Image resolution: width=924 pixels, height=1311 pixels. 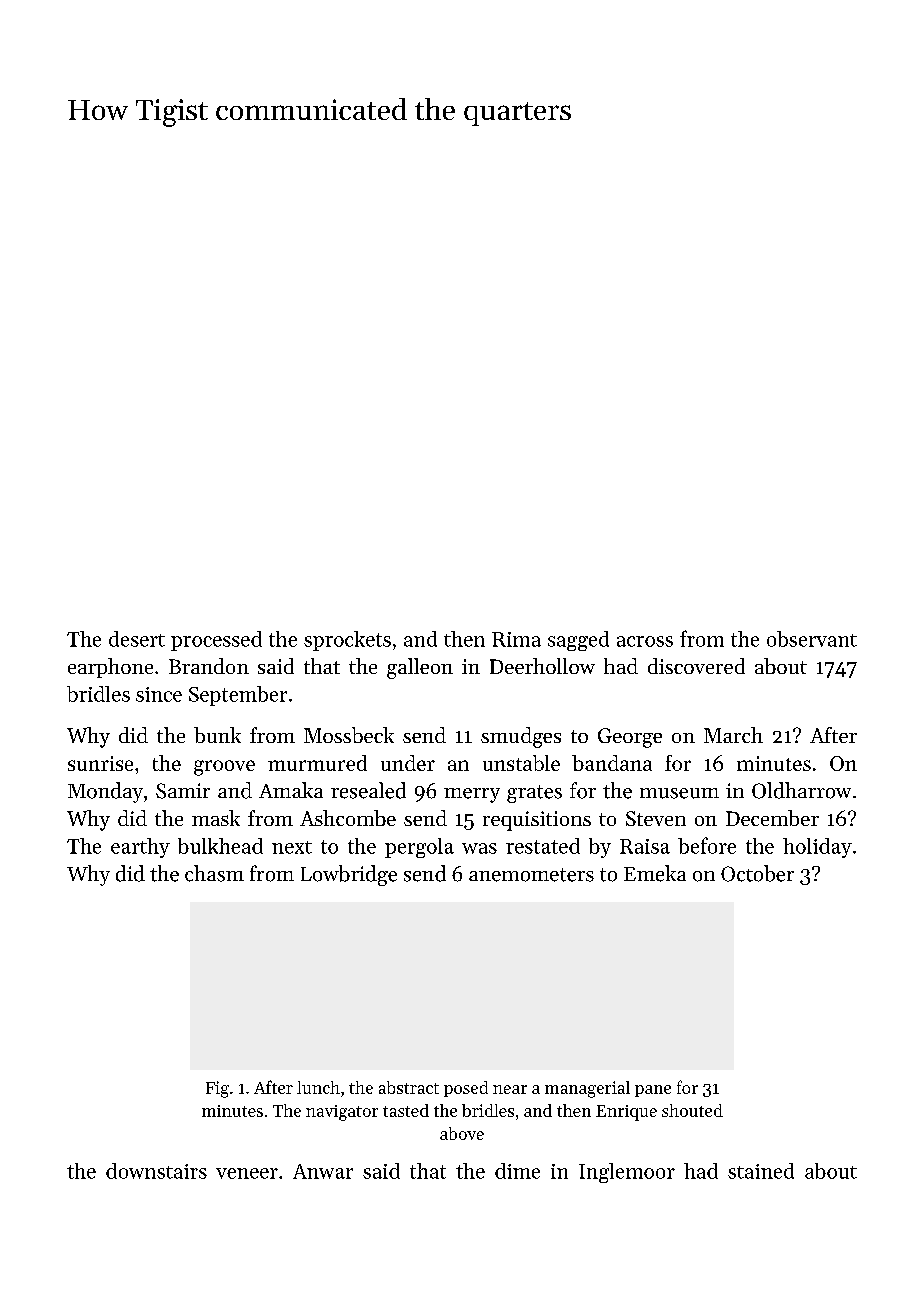 I want to click on sprockets, so click(x=347, y=641).
